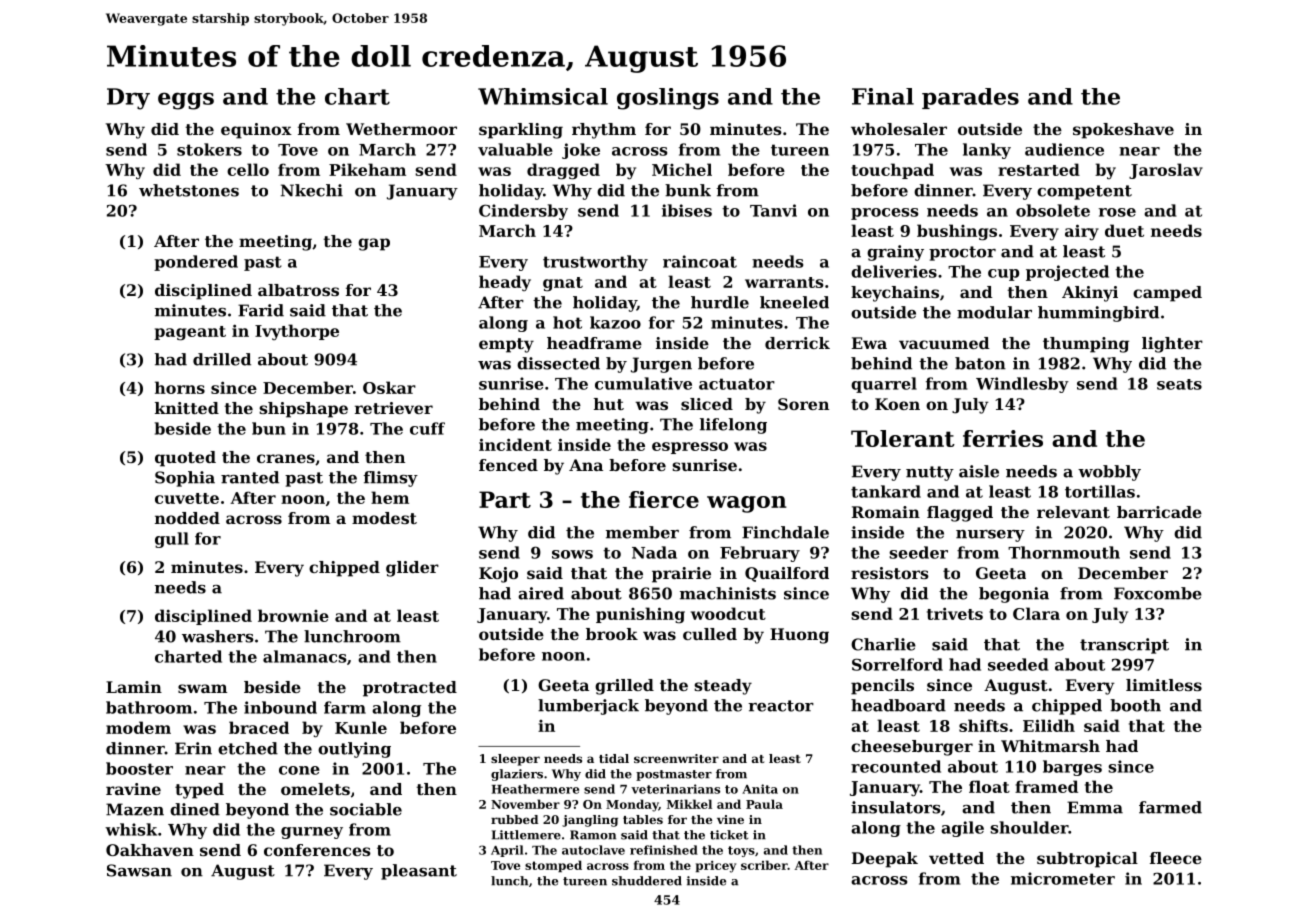 This screenshot has width=1308, height=924. I want to click on Sawsan, so click(139, 870).
